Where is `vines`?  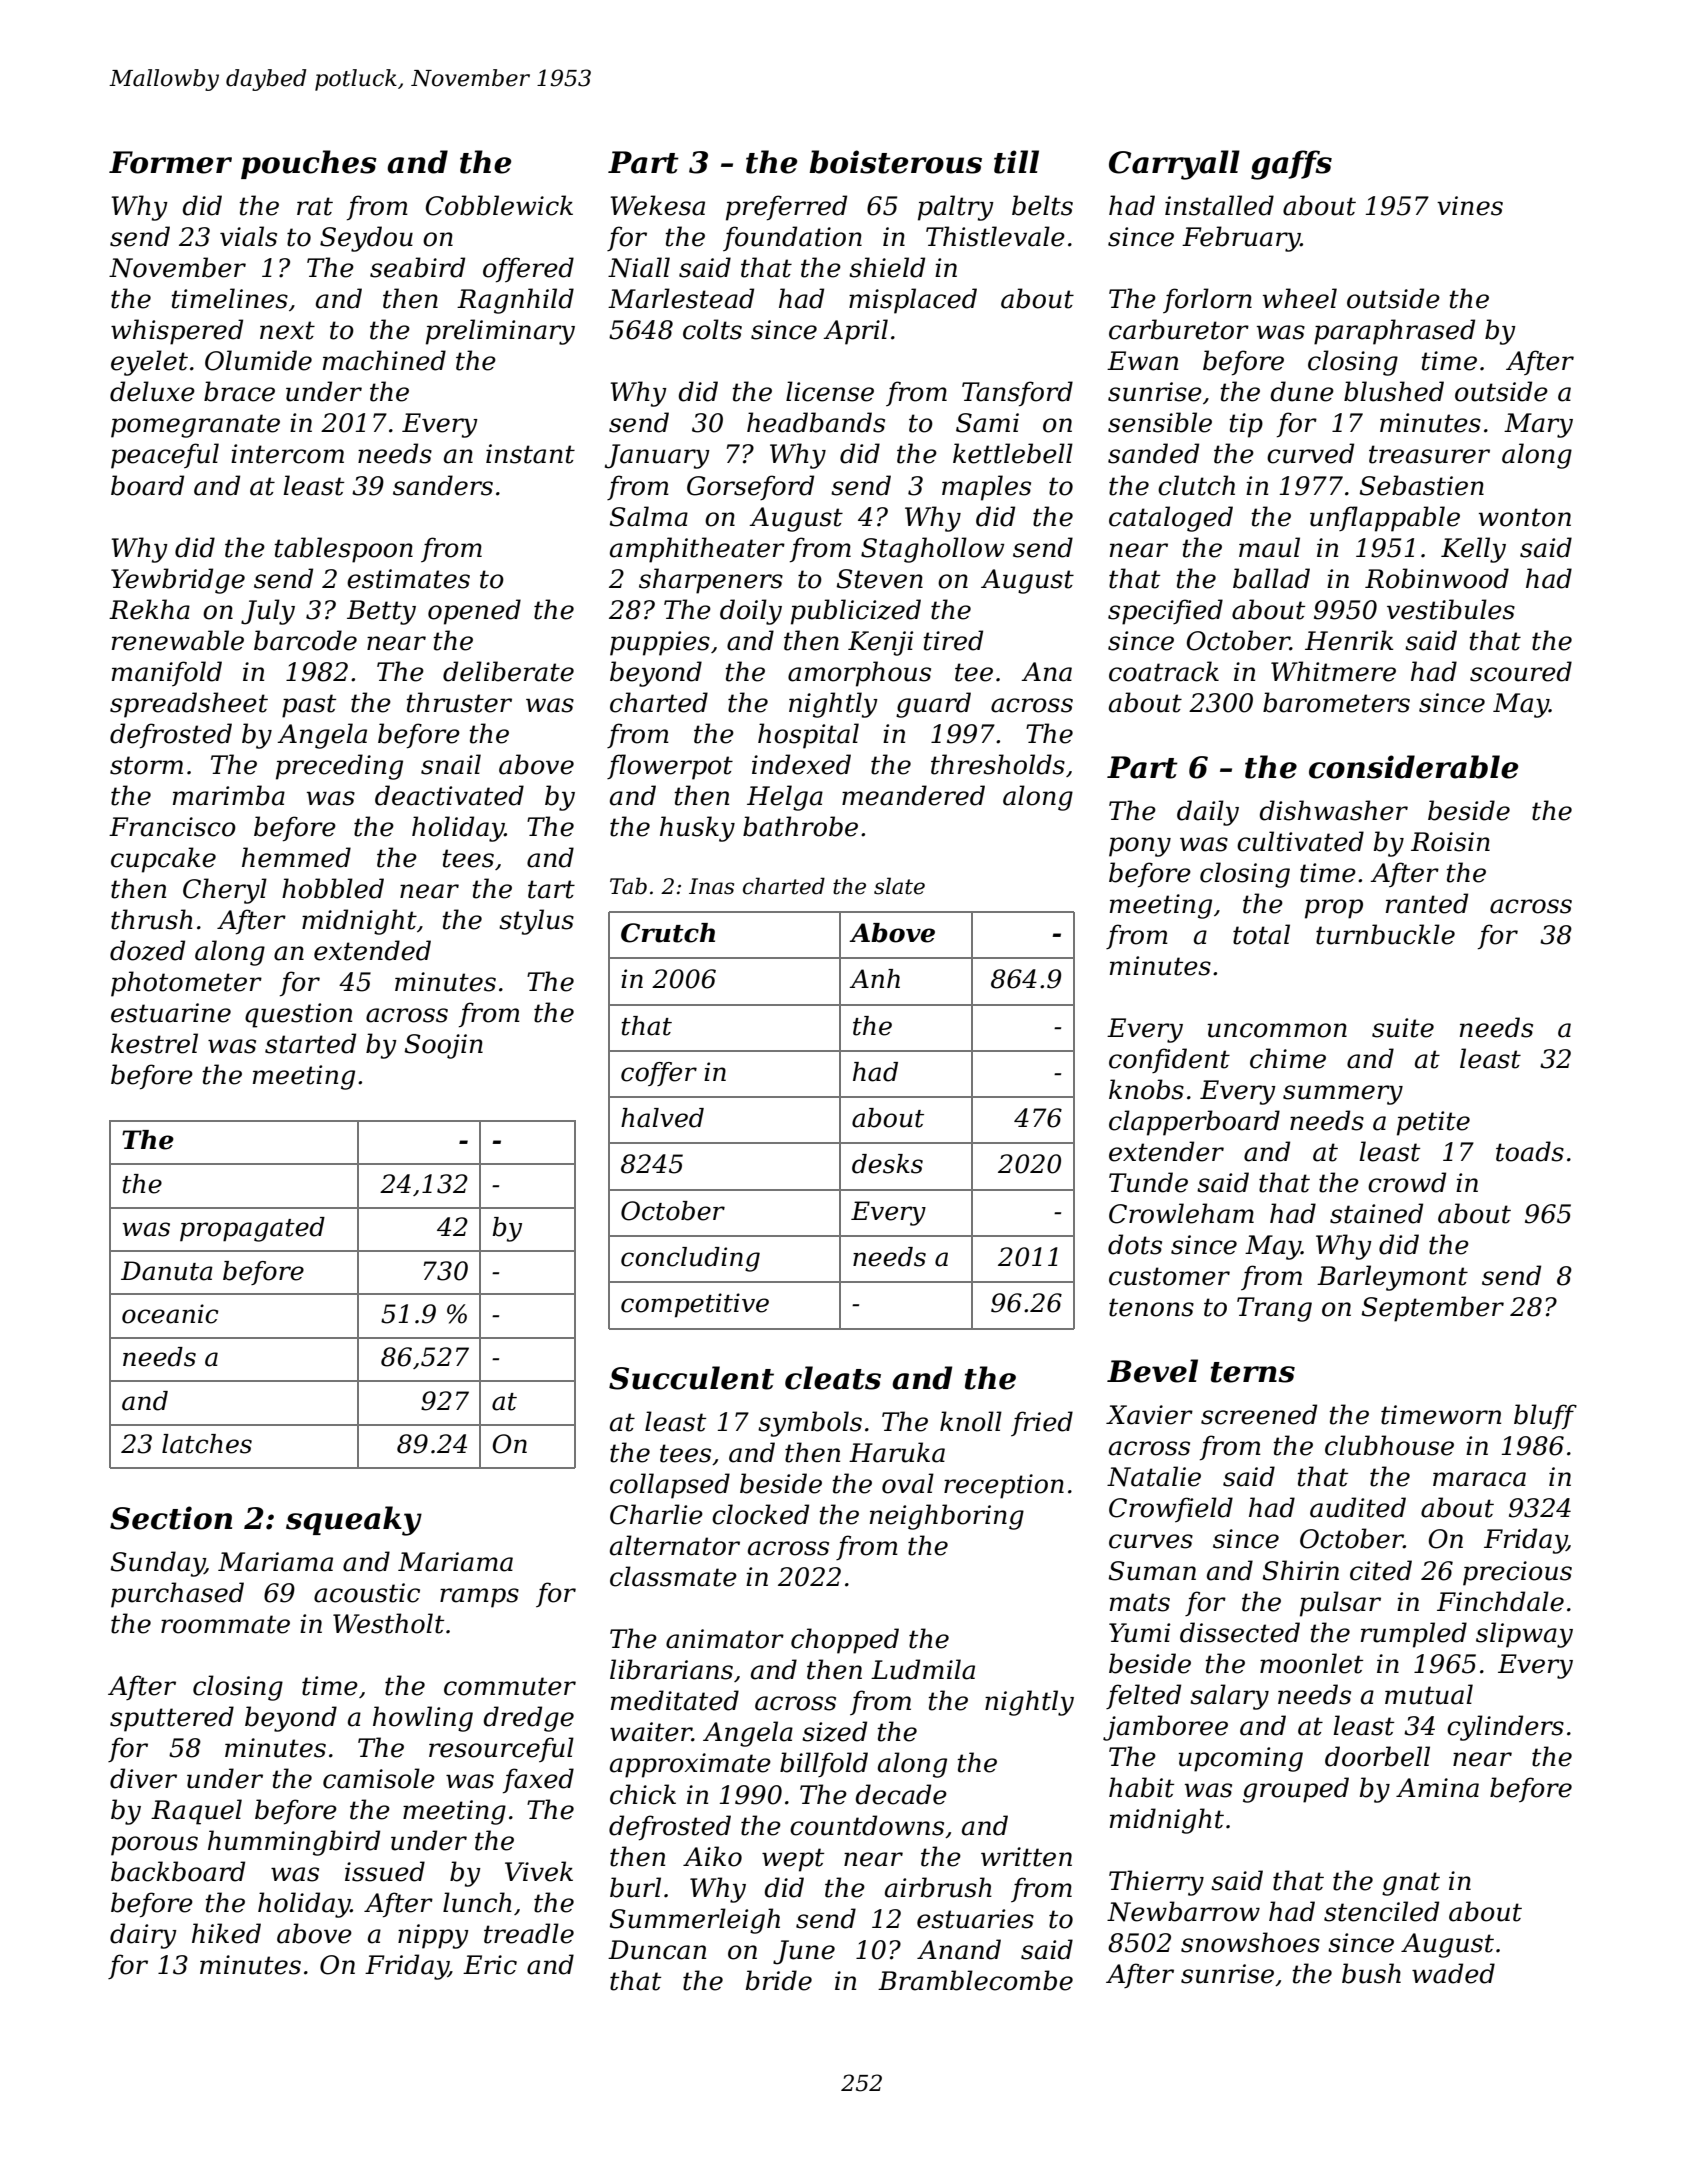 vines is located at coordinates (1470, 206).
